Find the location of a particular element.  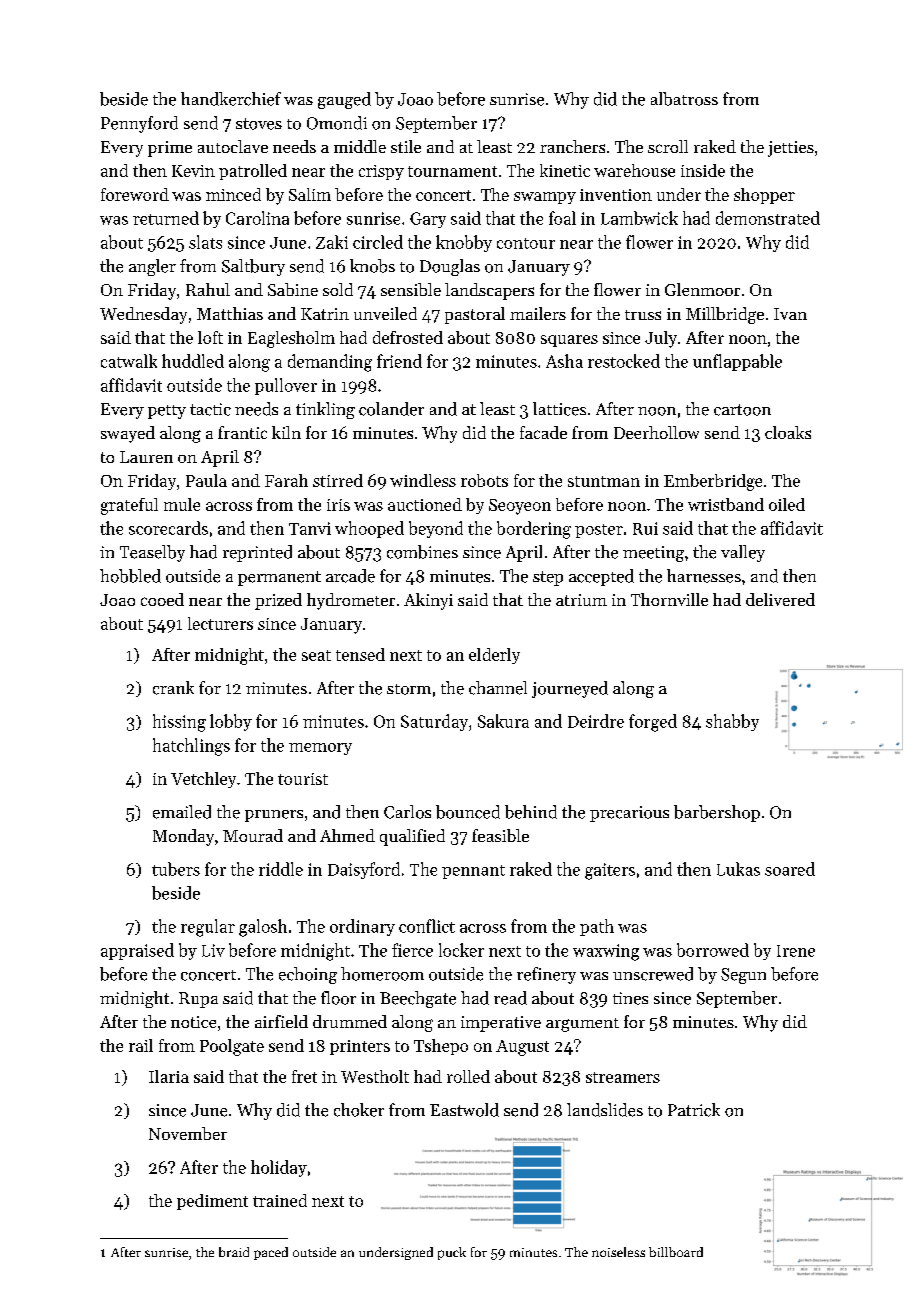

memory is located at coordinates (320, 749).
